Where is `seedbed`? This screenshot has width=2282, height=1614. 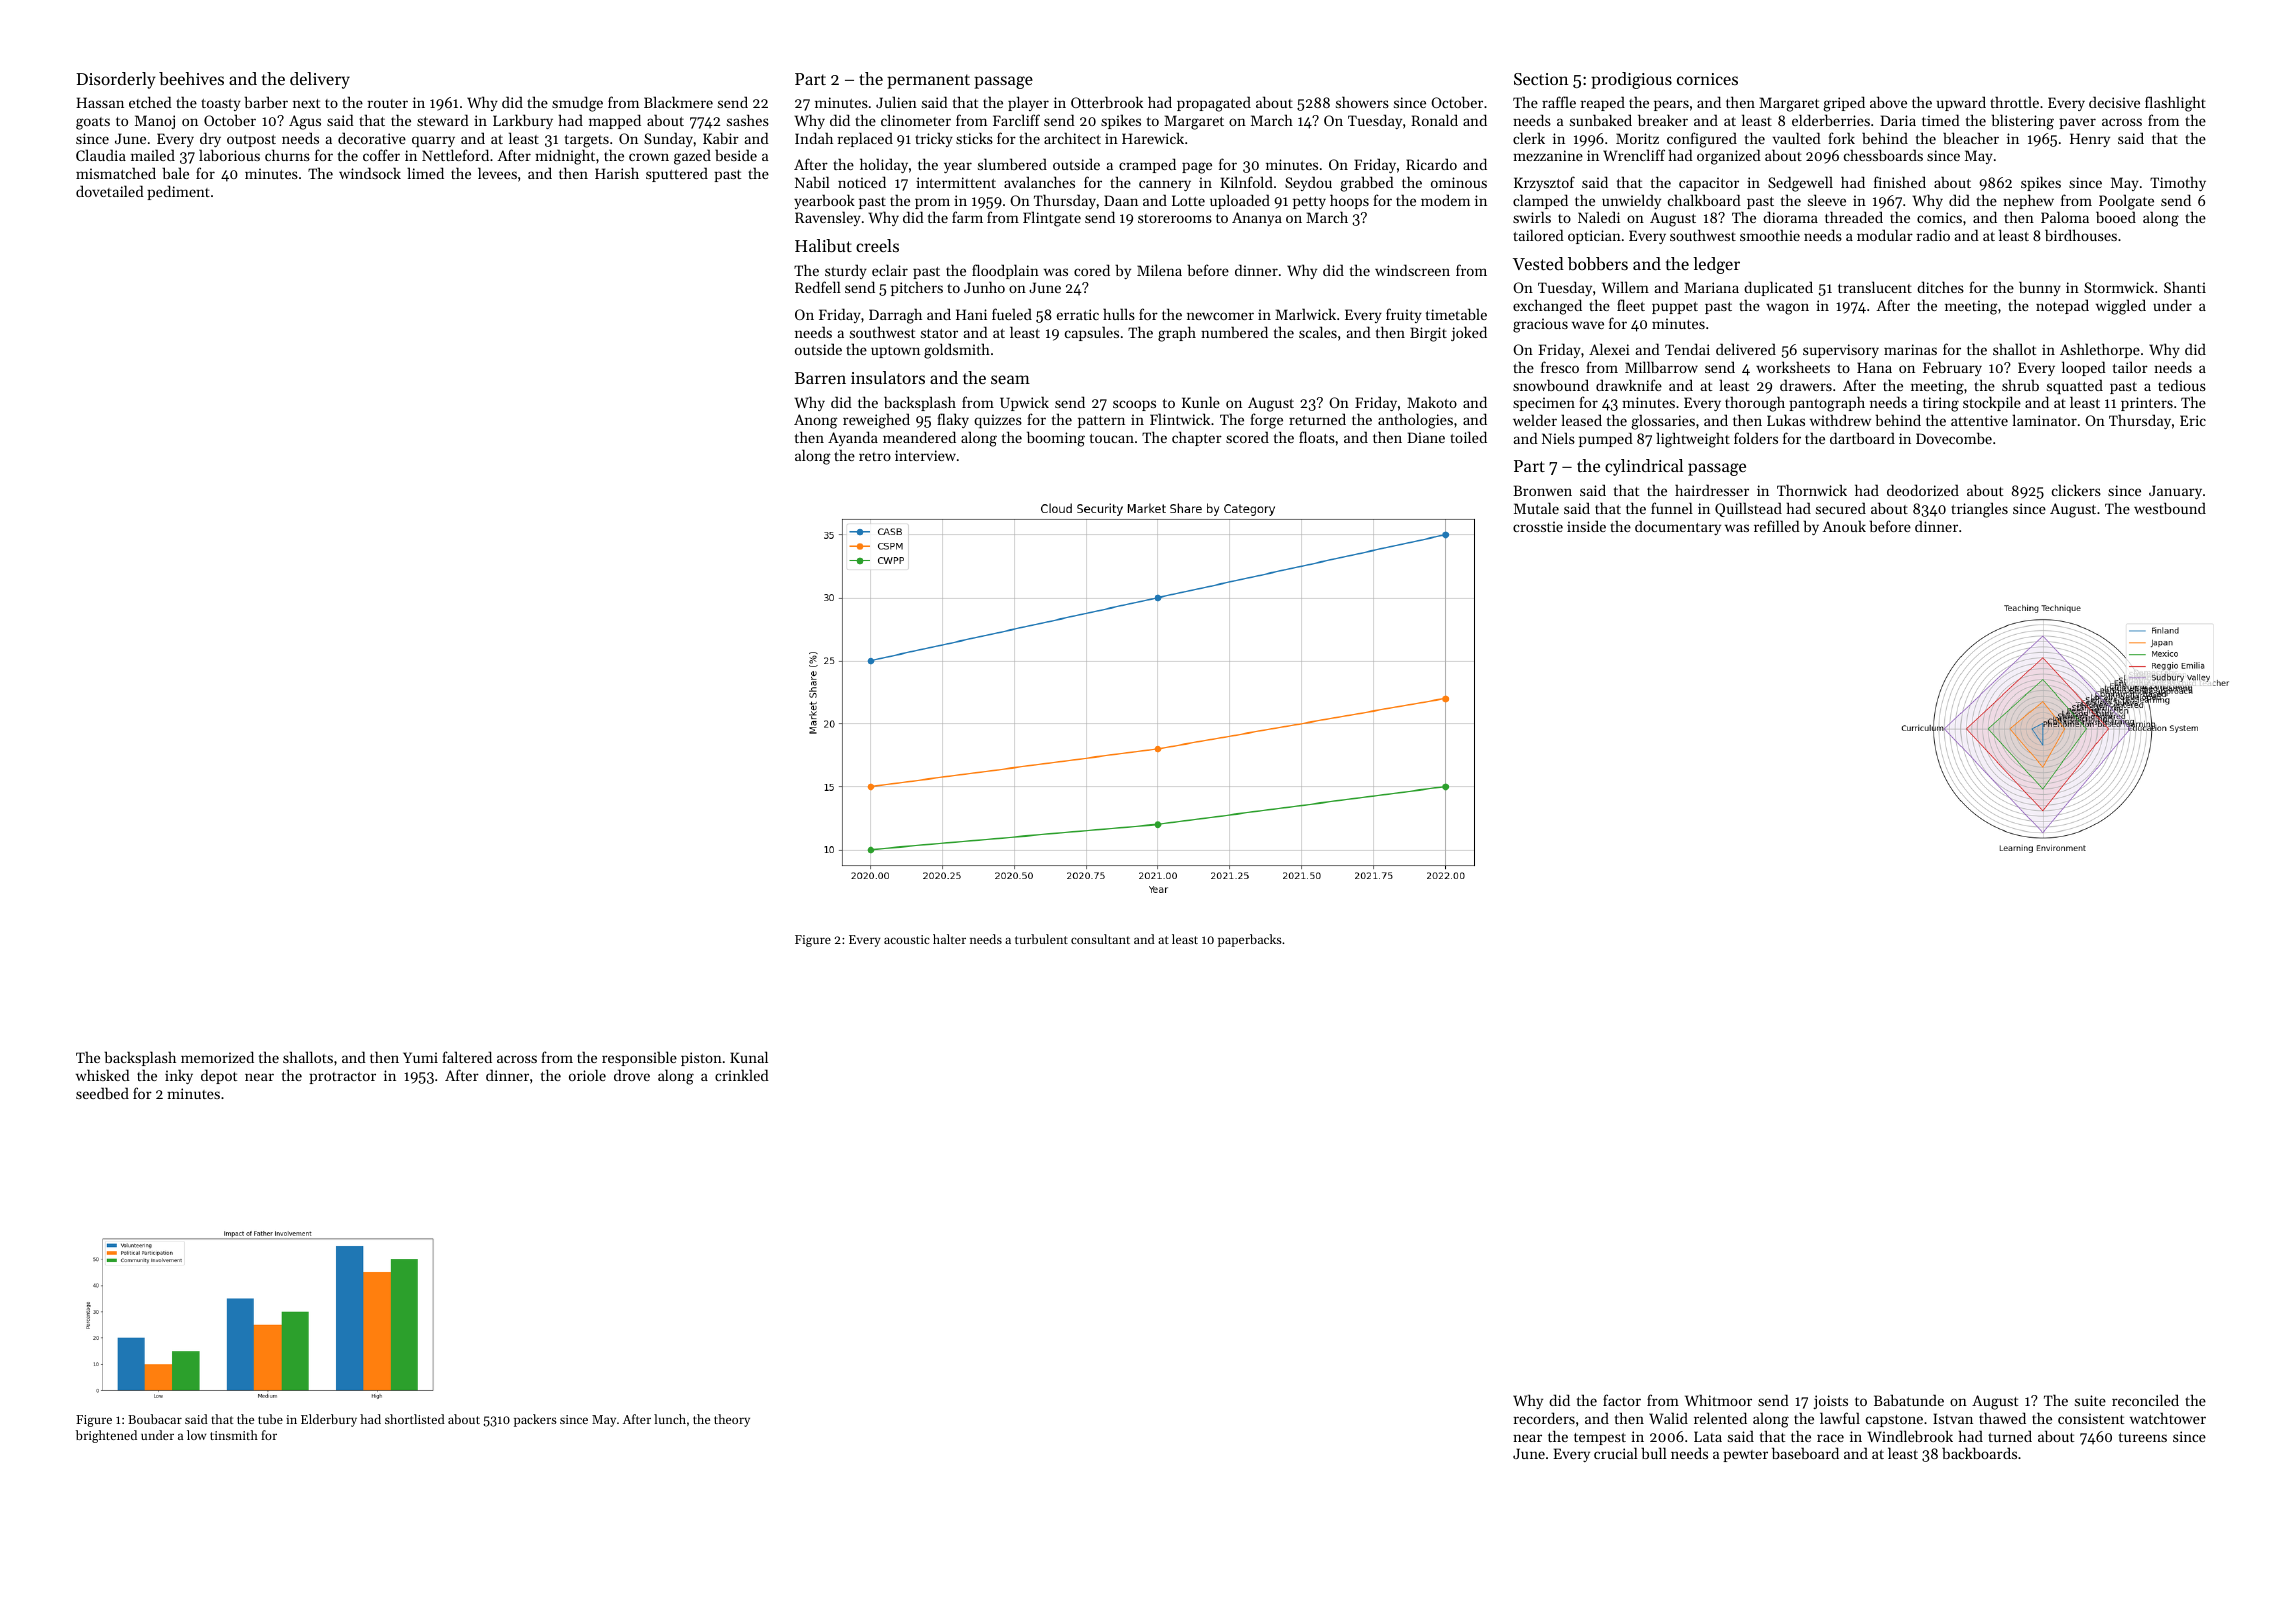 seedbed is located at coordinates (102, 1093).
